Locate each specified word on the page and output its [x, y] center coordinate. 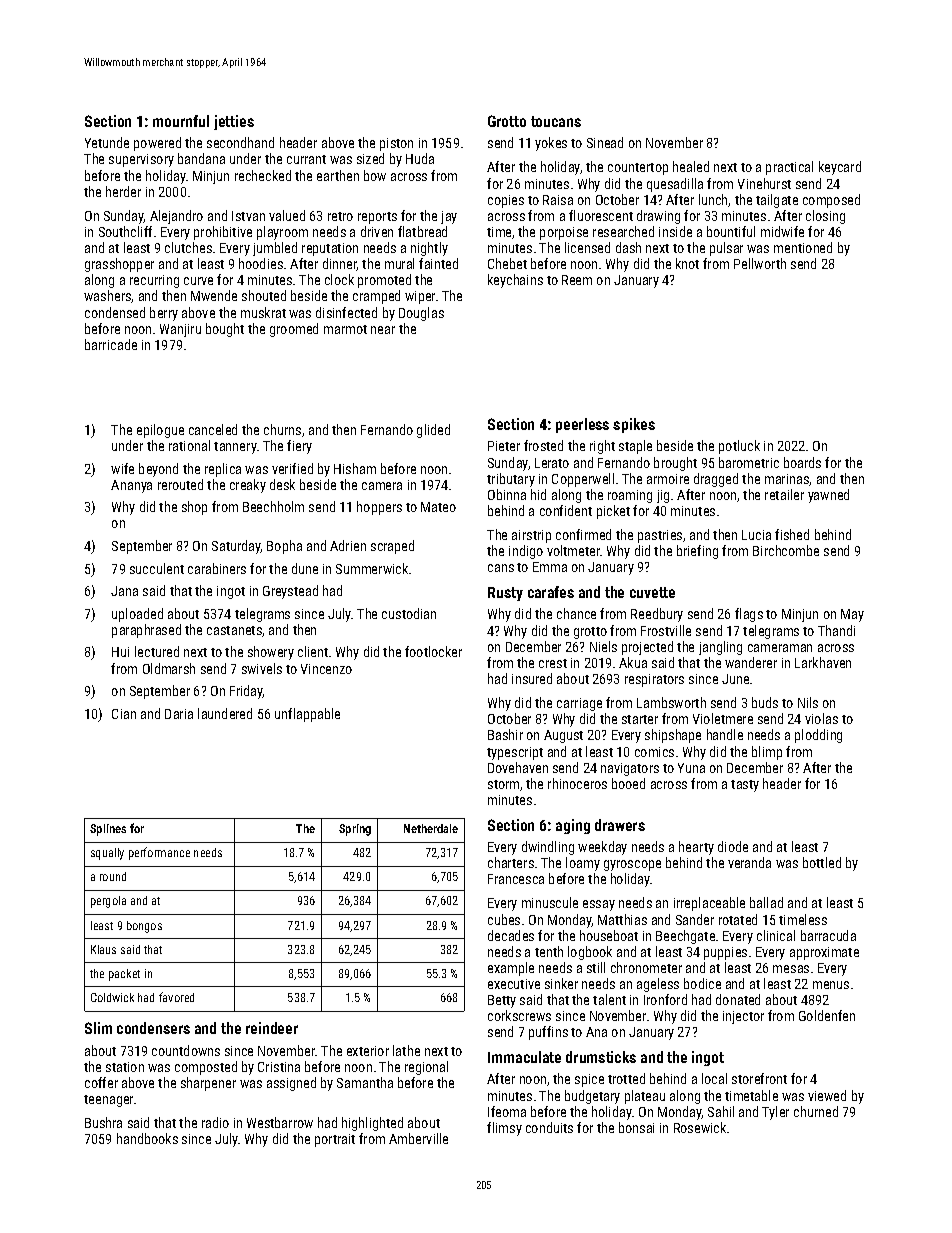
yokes [551, 144]
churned [816, 1111]
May [852, 615]
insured [532, 678]
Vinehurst [764, 183]
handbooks [147, 1138]
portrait [335, 1140]
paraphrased [146, 631]
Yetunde [107, 142]
